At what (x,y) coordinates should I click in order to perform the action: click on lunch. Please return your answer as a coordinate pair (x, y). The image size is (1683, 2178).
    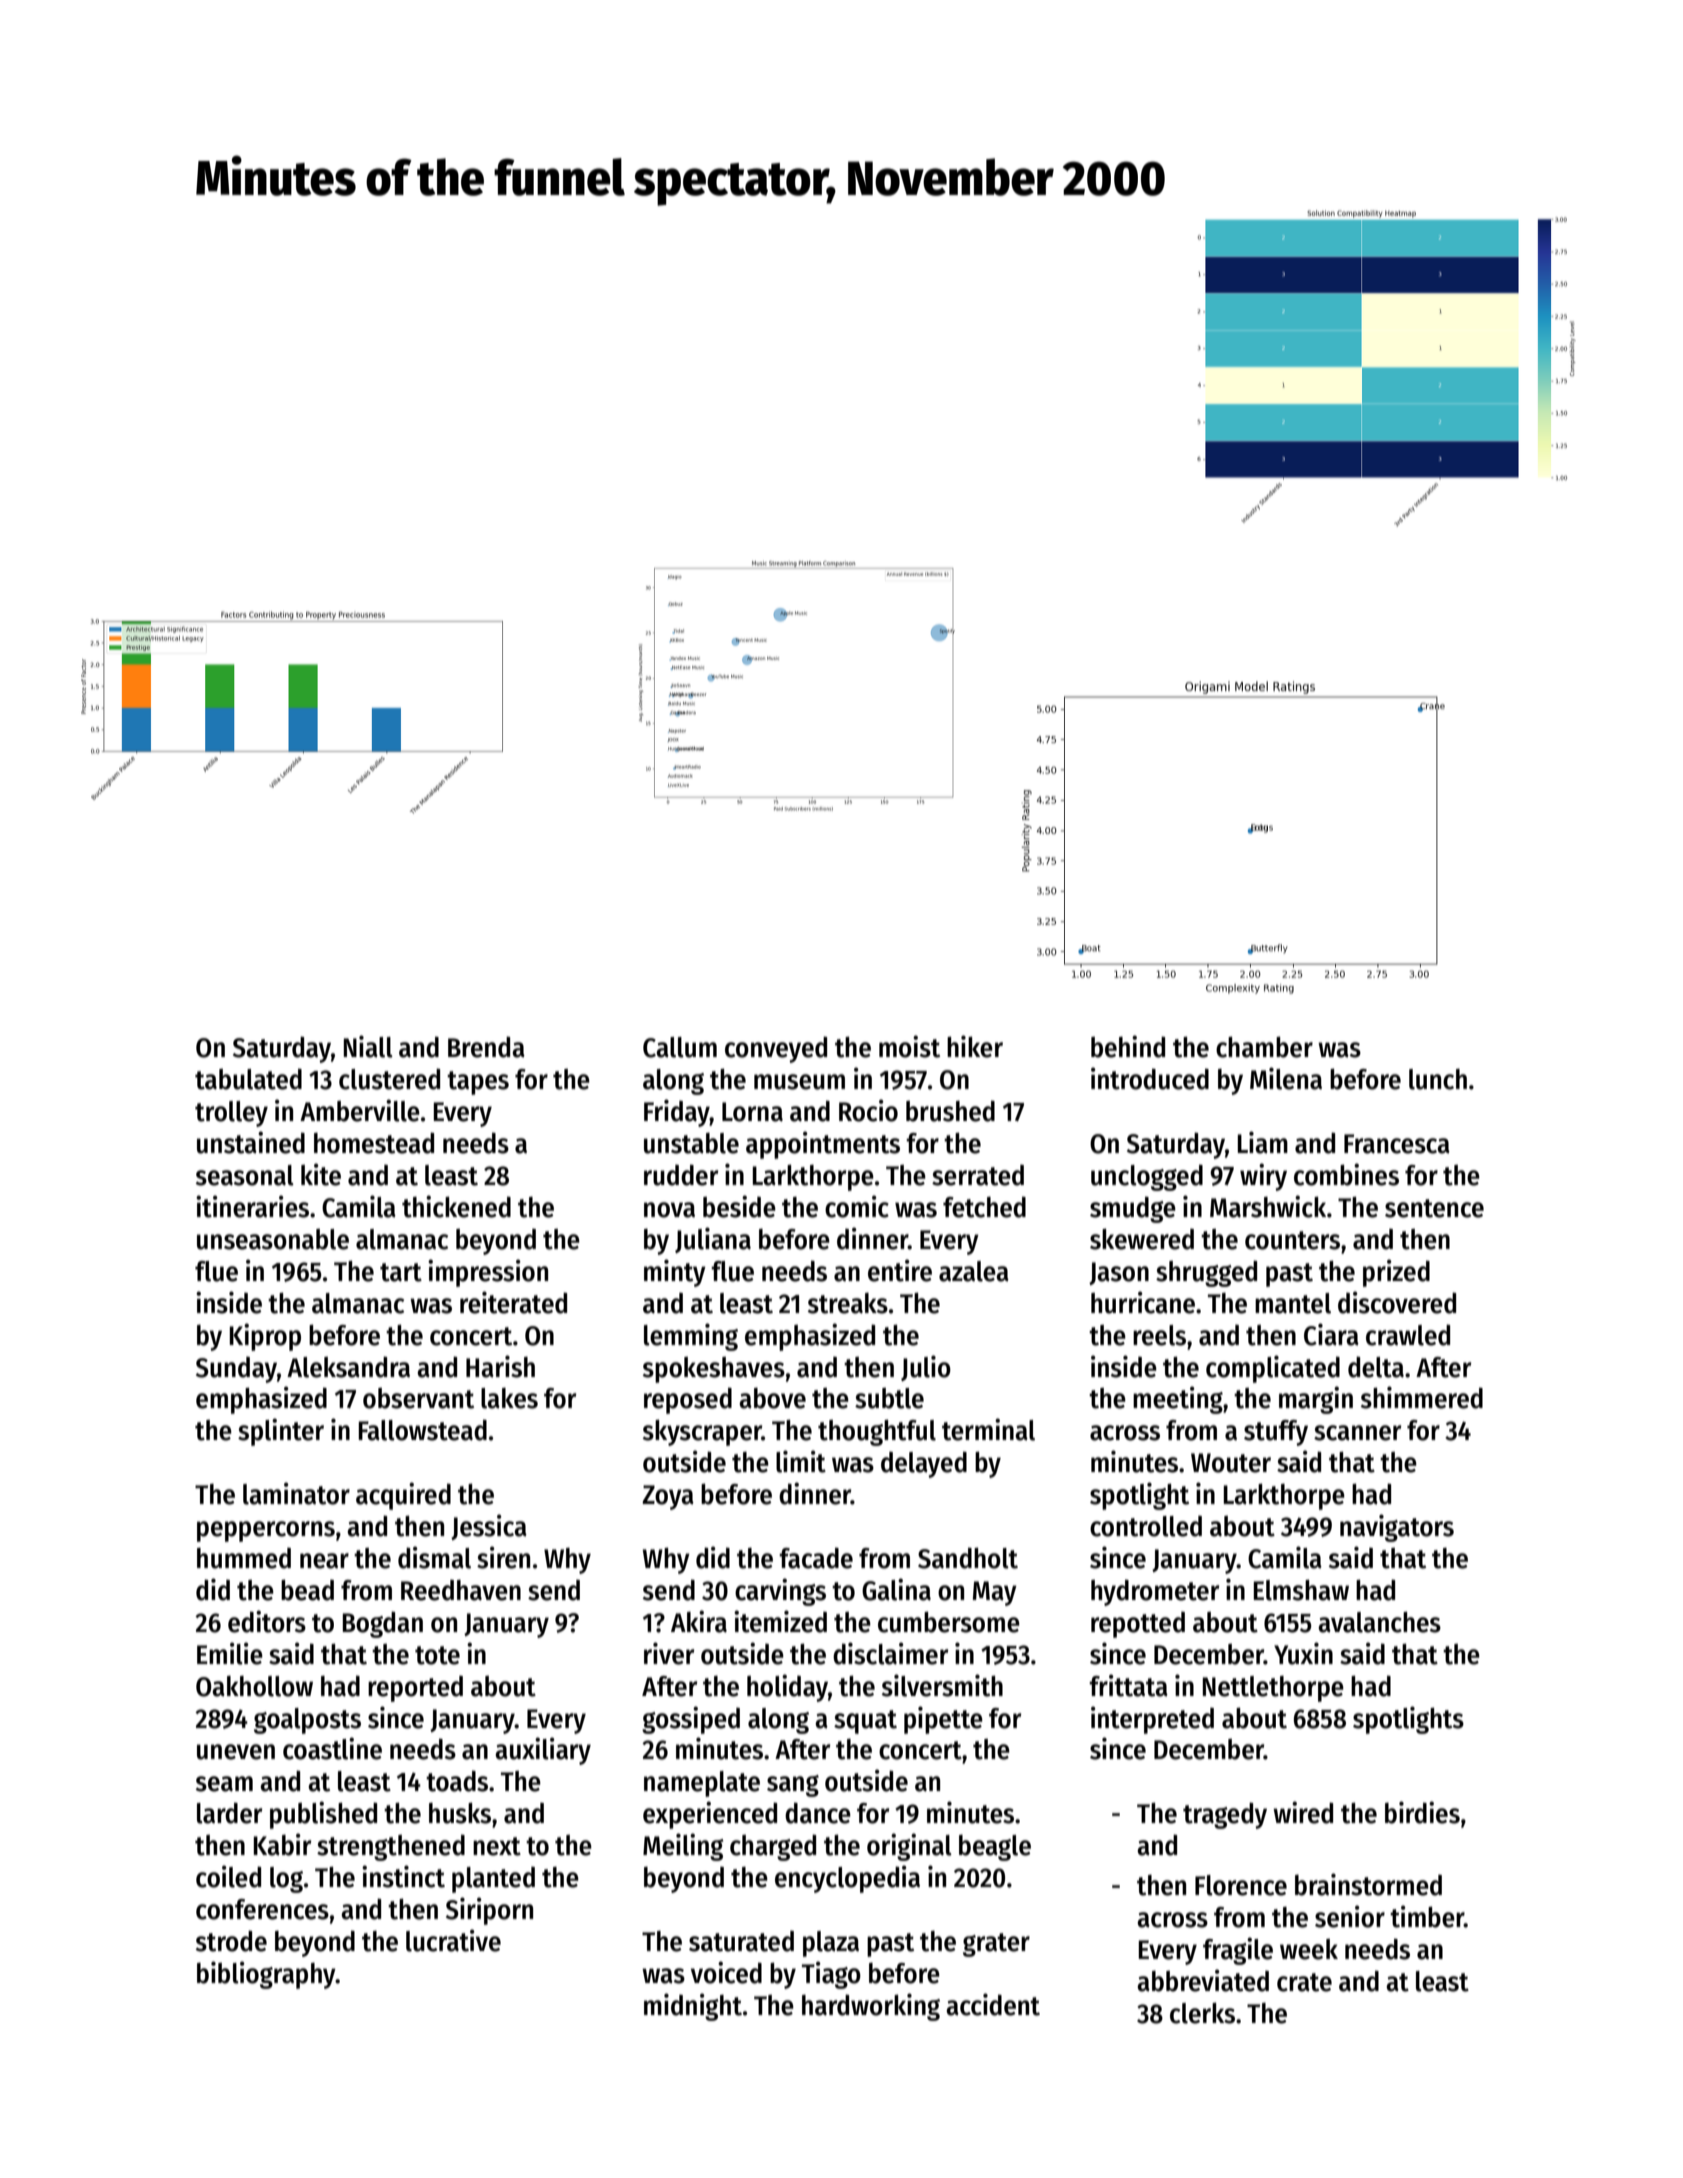
    Looking at the image, I should click on (1438, 1079).
